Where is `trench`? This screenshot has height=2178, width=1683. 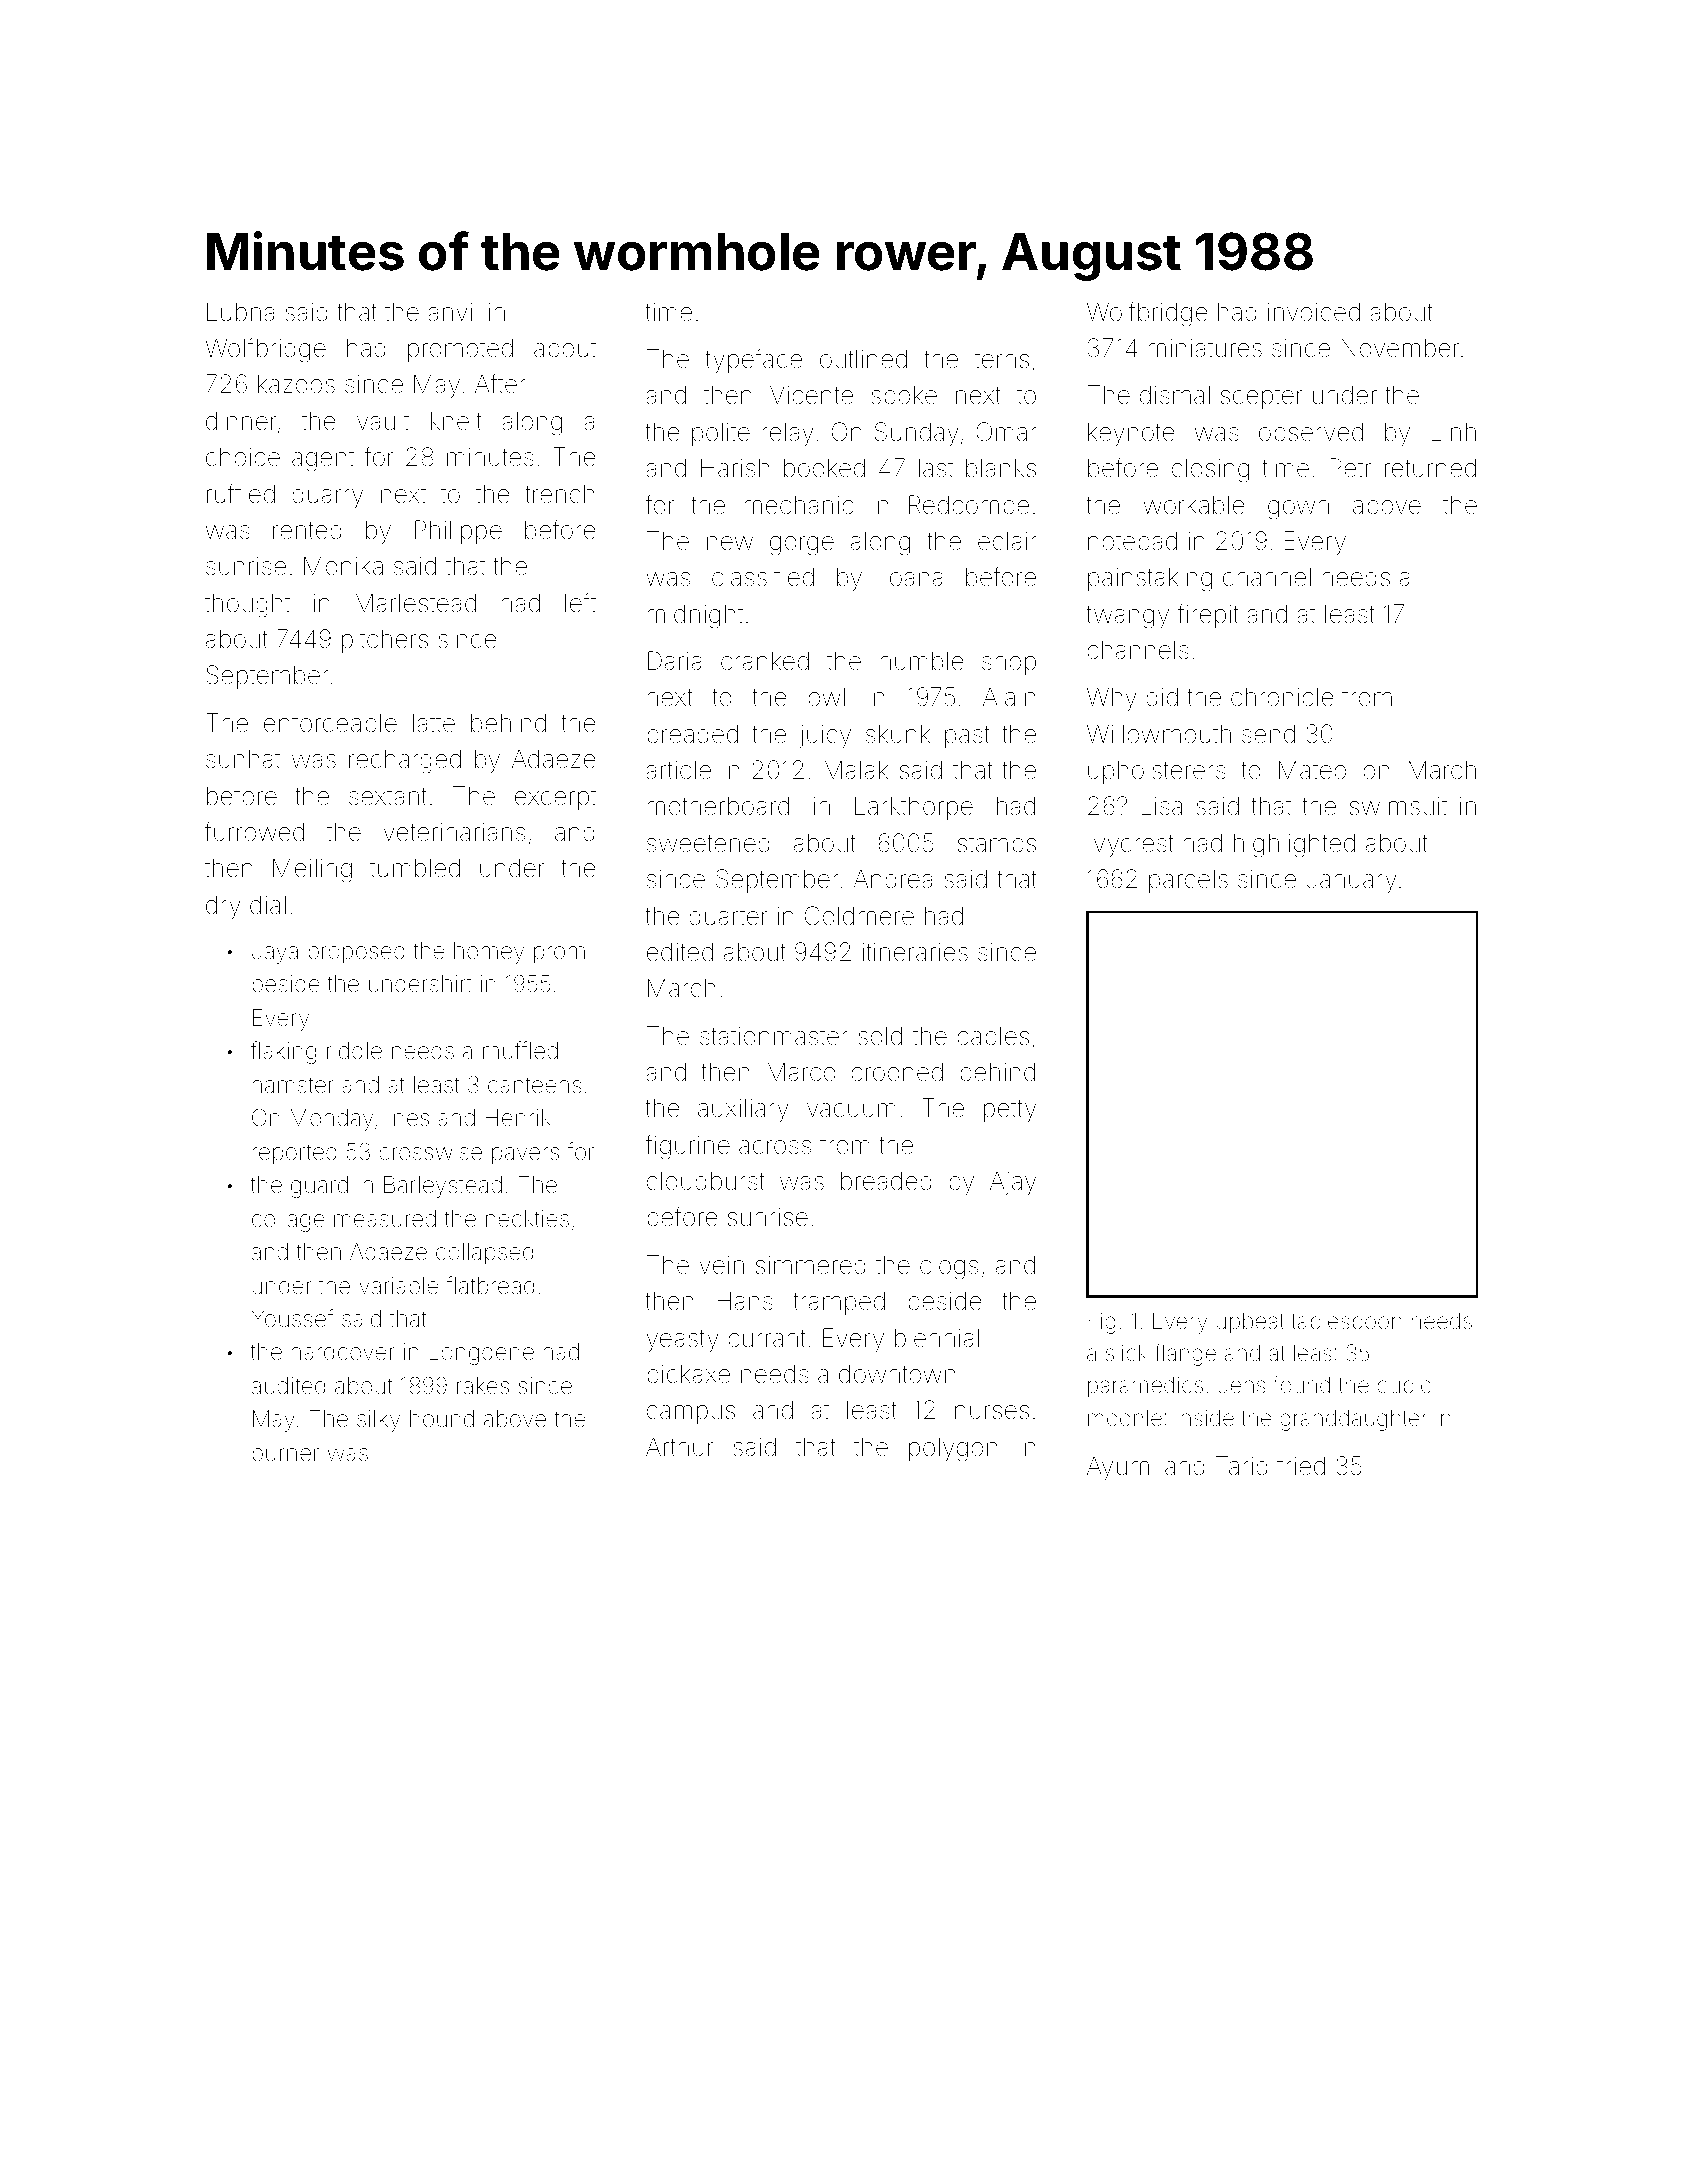
trench is located at coordinates (559, 494).
